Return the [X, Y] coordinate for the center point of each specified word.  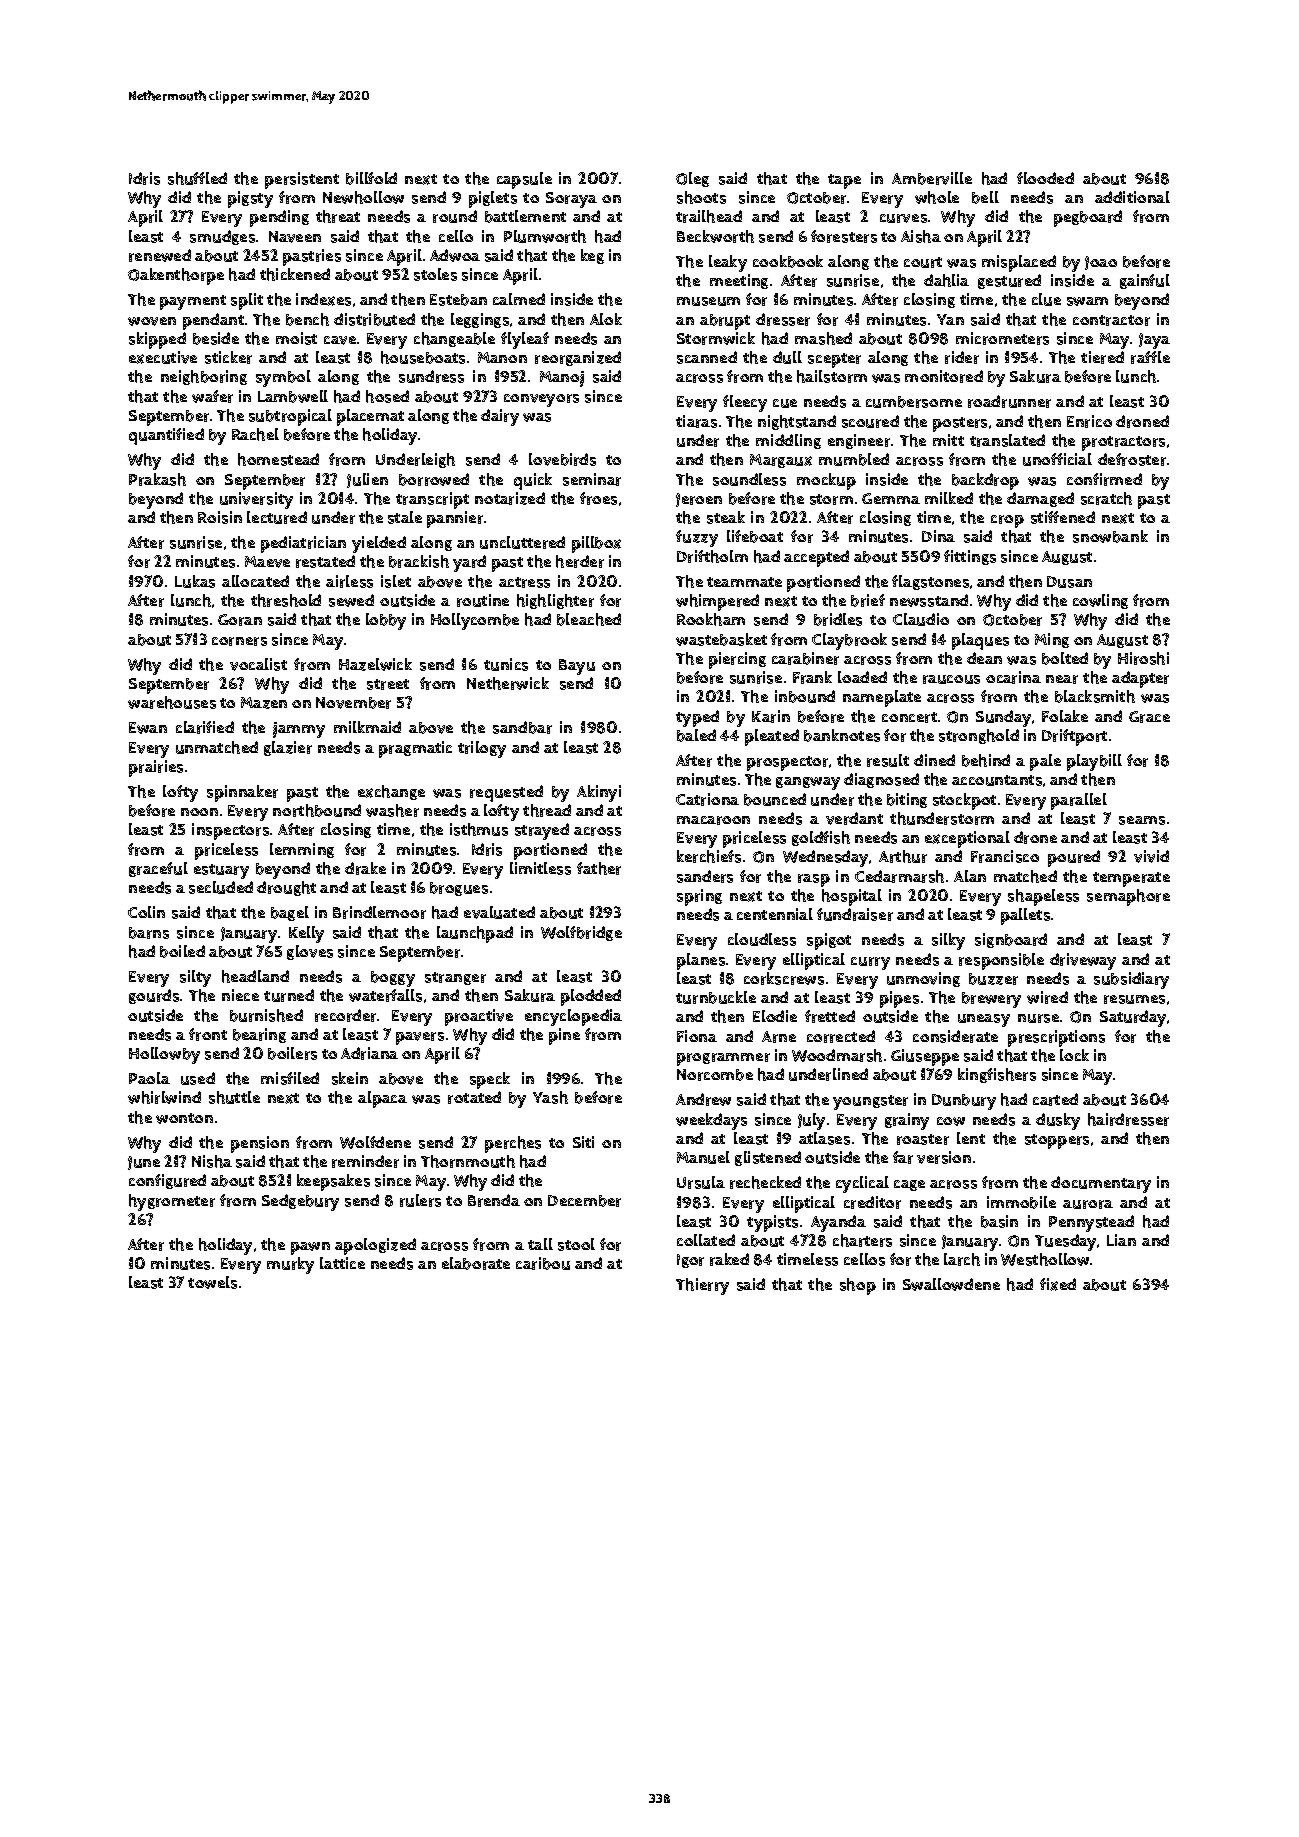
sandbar [522, 727]
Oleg [692, 179]
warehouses [172, 702]
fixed [1058, 1284]
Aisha [921, 236]
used [198, 1078]
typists [772, 1223]
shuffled [197, 178]
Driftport [1074, 737]
